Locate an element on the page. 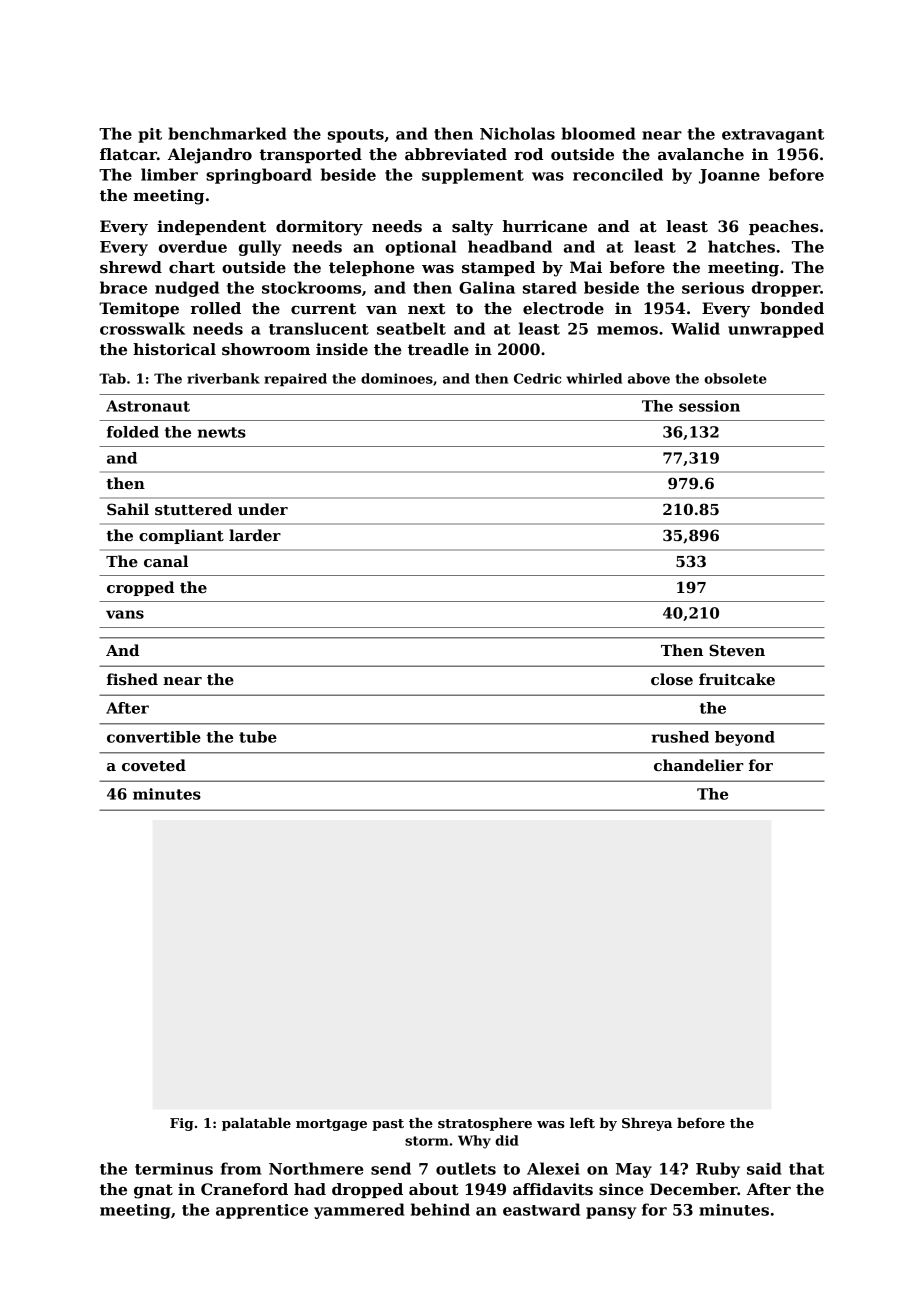 This image has width=924, height=1308. Nicholas is located at coordinates (517, 133).
